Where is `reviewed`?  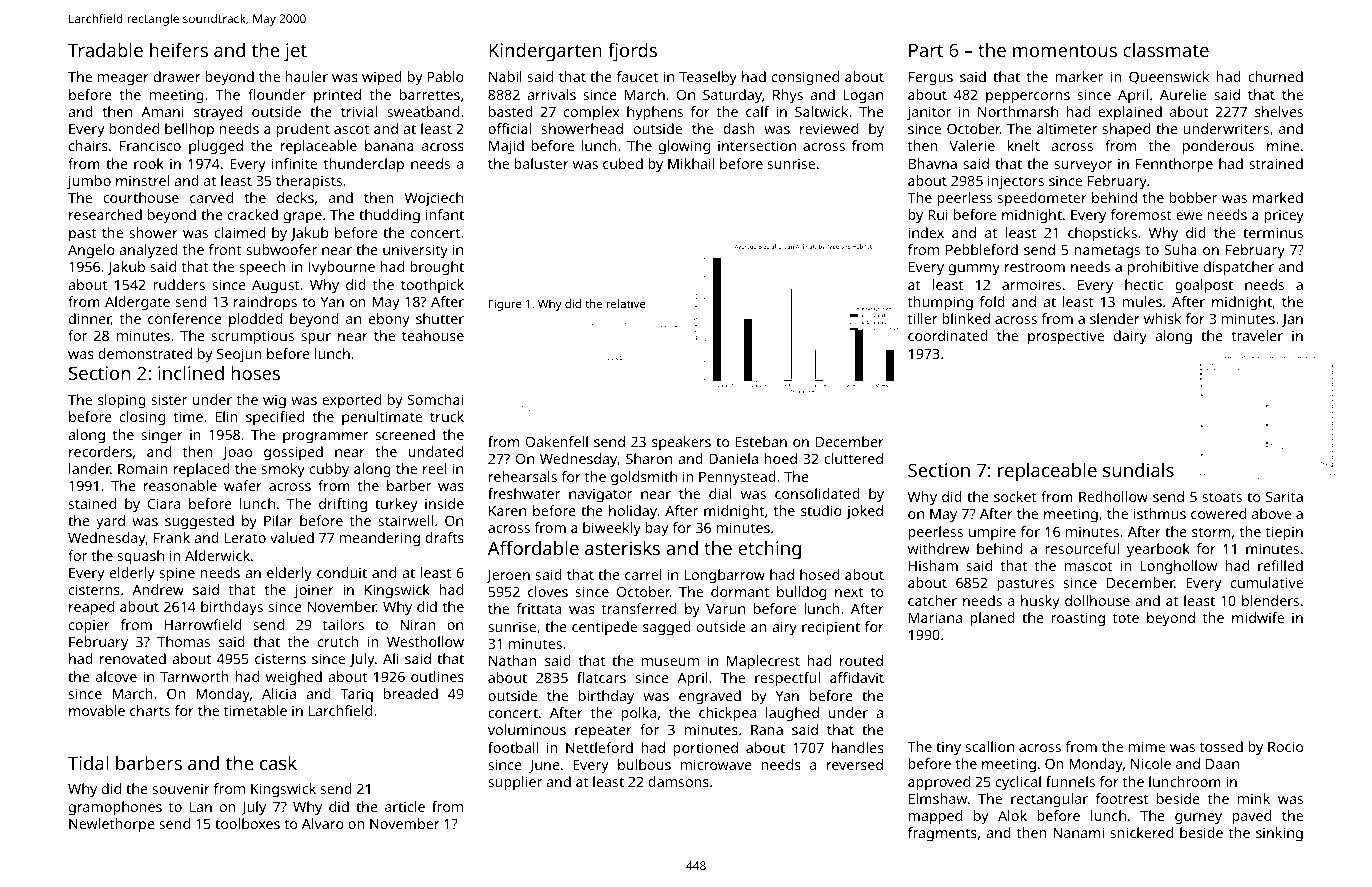 reviewed is located at coordinates (829, 128).
